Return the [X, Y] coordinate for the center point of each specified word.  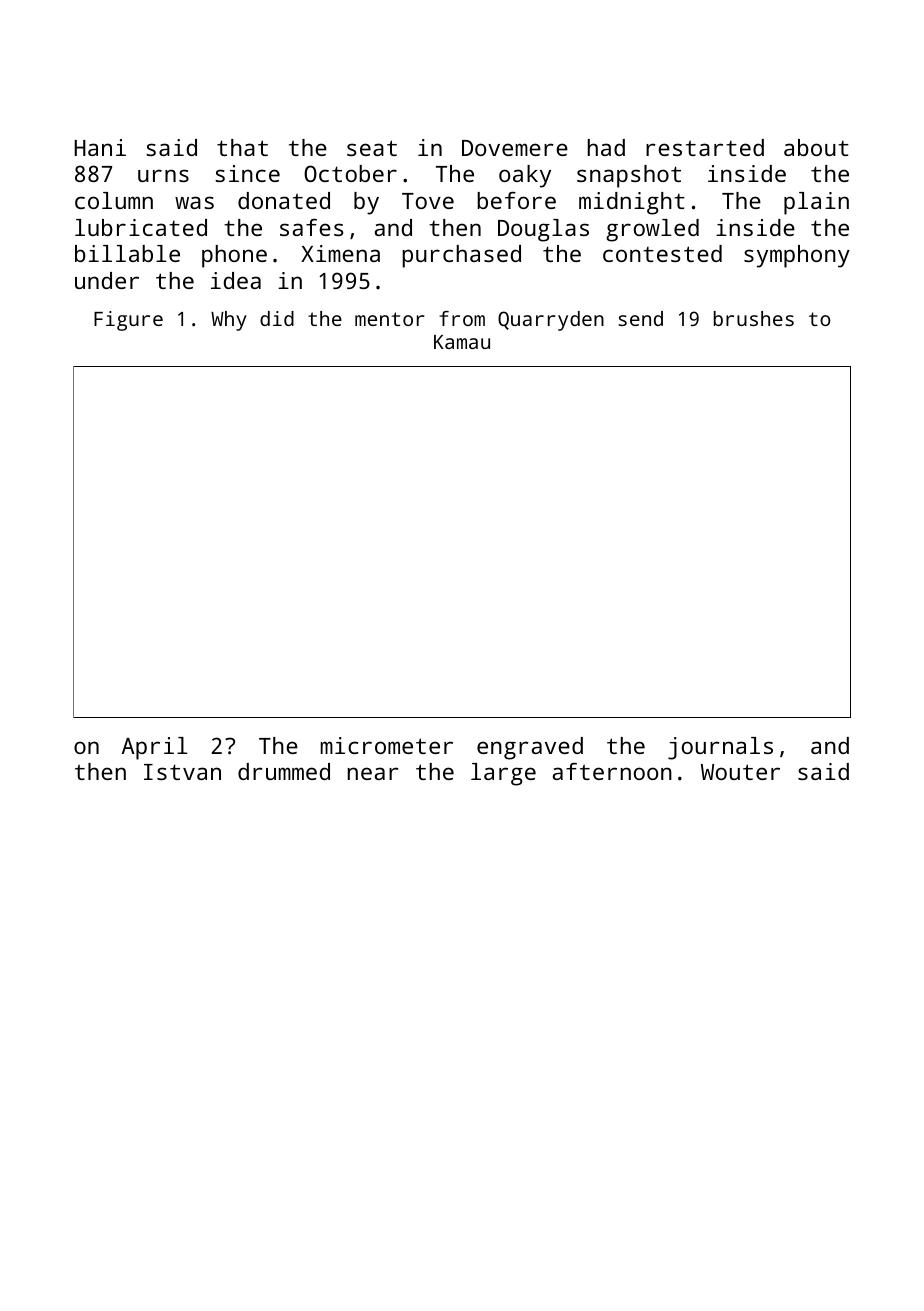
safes [311, 227]
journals [720, 748]
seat [372, 148]
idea [236, 280]
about [816, 147]
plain [816, 203]
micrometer [387, 745]
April [155, 748]
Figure [128, 321]
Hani [100, 147]
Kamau [462, 342]
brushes [754, 318]
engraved [530, 748]
